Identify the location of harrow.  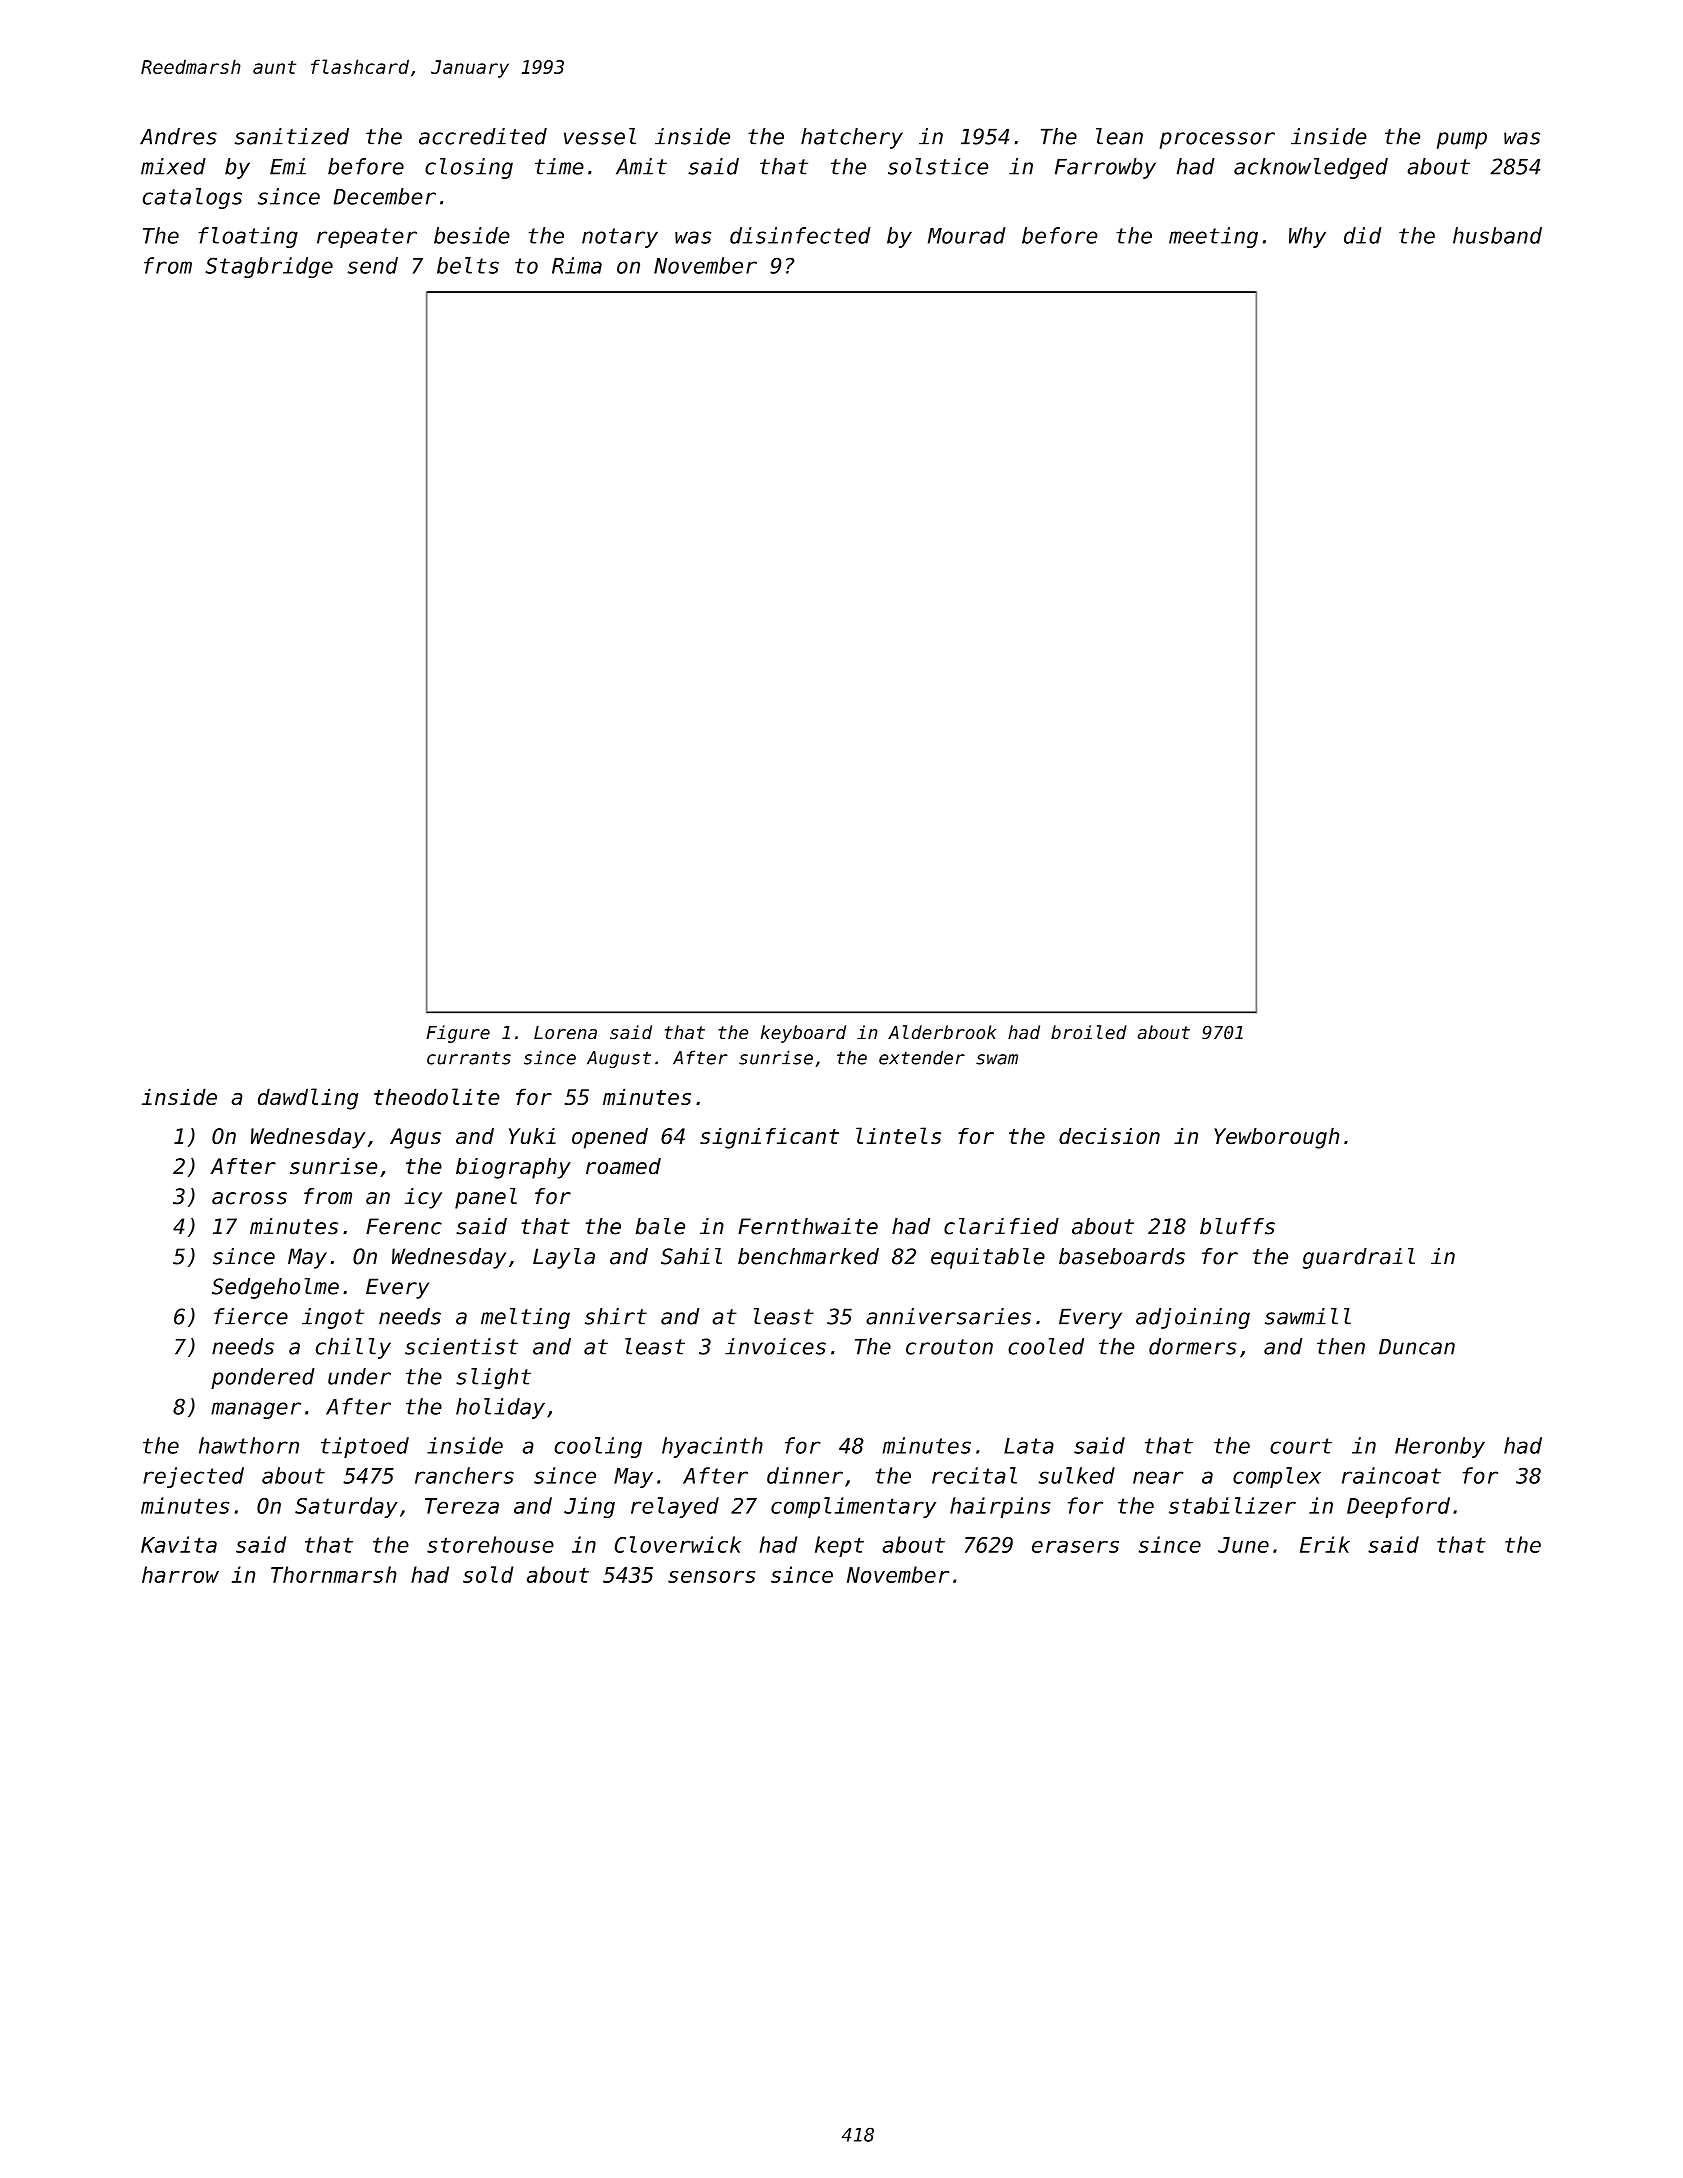
(180, 1574).
